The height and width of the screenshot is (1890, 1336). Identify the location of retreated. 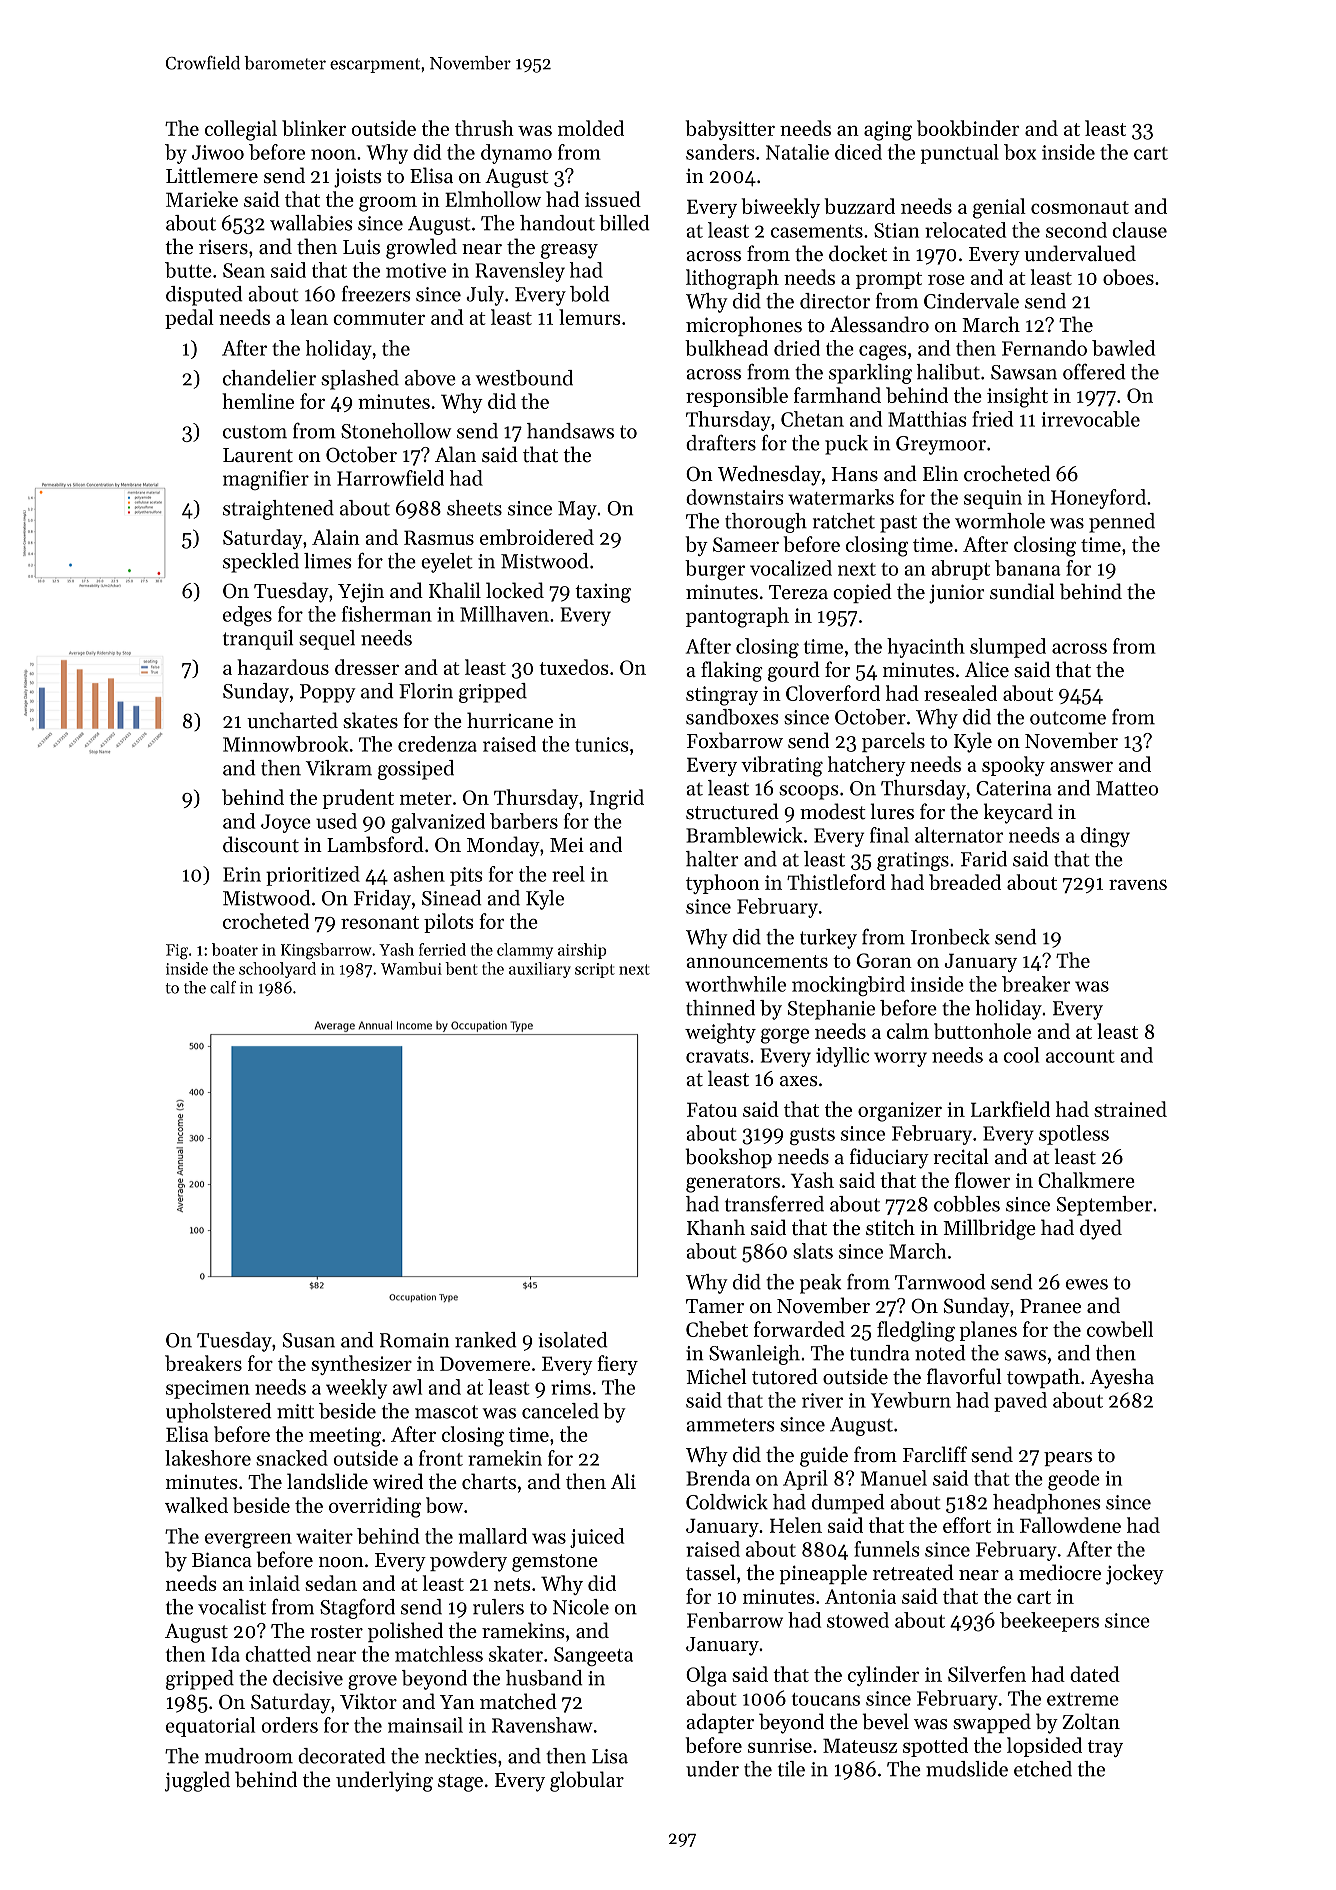
(913, 1572).
